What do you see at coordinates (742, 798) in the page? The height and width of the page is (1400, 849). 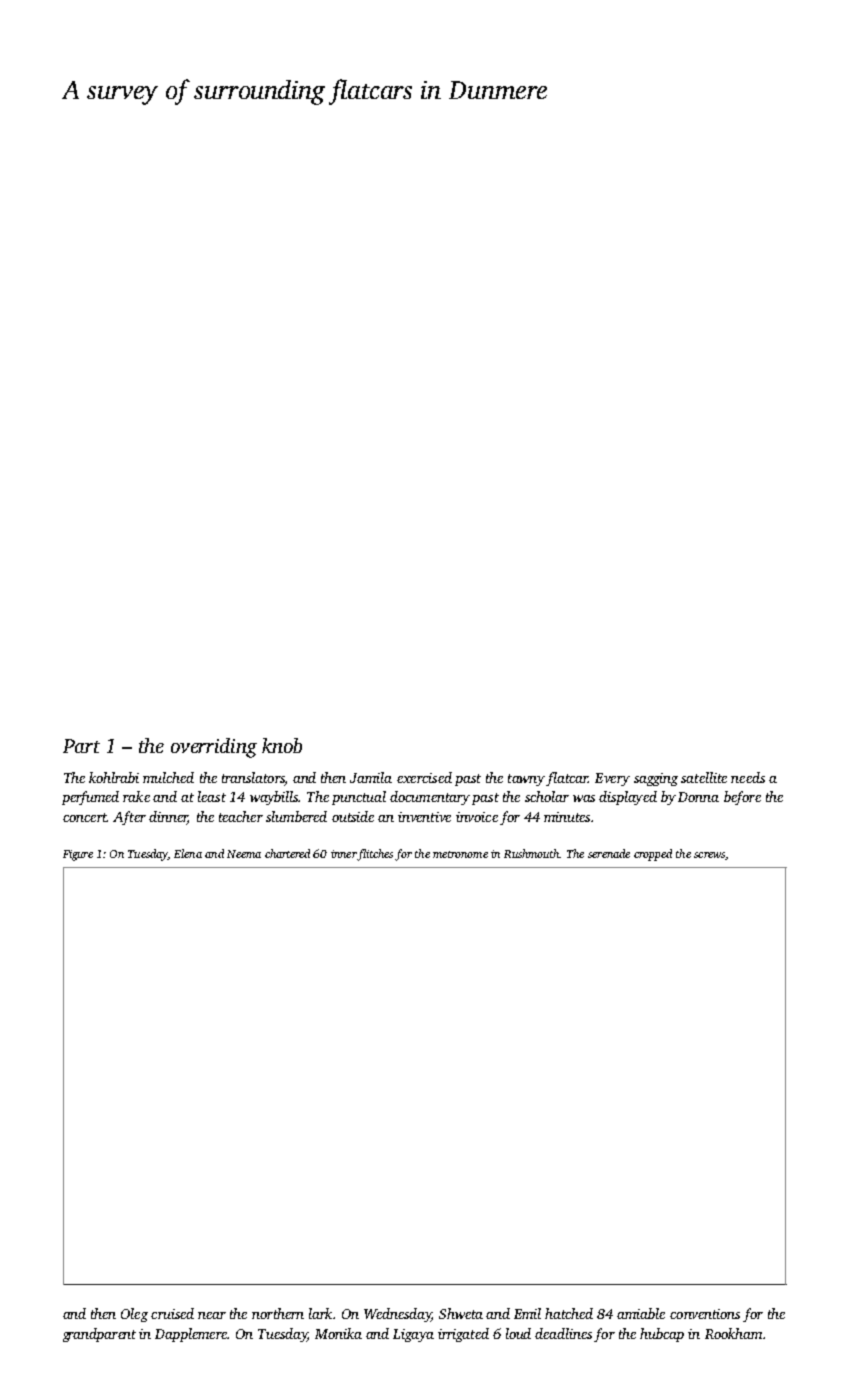 I see `before` at bounding box center [742, 798].
